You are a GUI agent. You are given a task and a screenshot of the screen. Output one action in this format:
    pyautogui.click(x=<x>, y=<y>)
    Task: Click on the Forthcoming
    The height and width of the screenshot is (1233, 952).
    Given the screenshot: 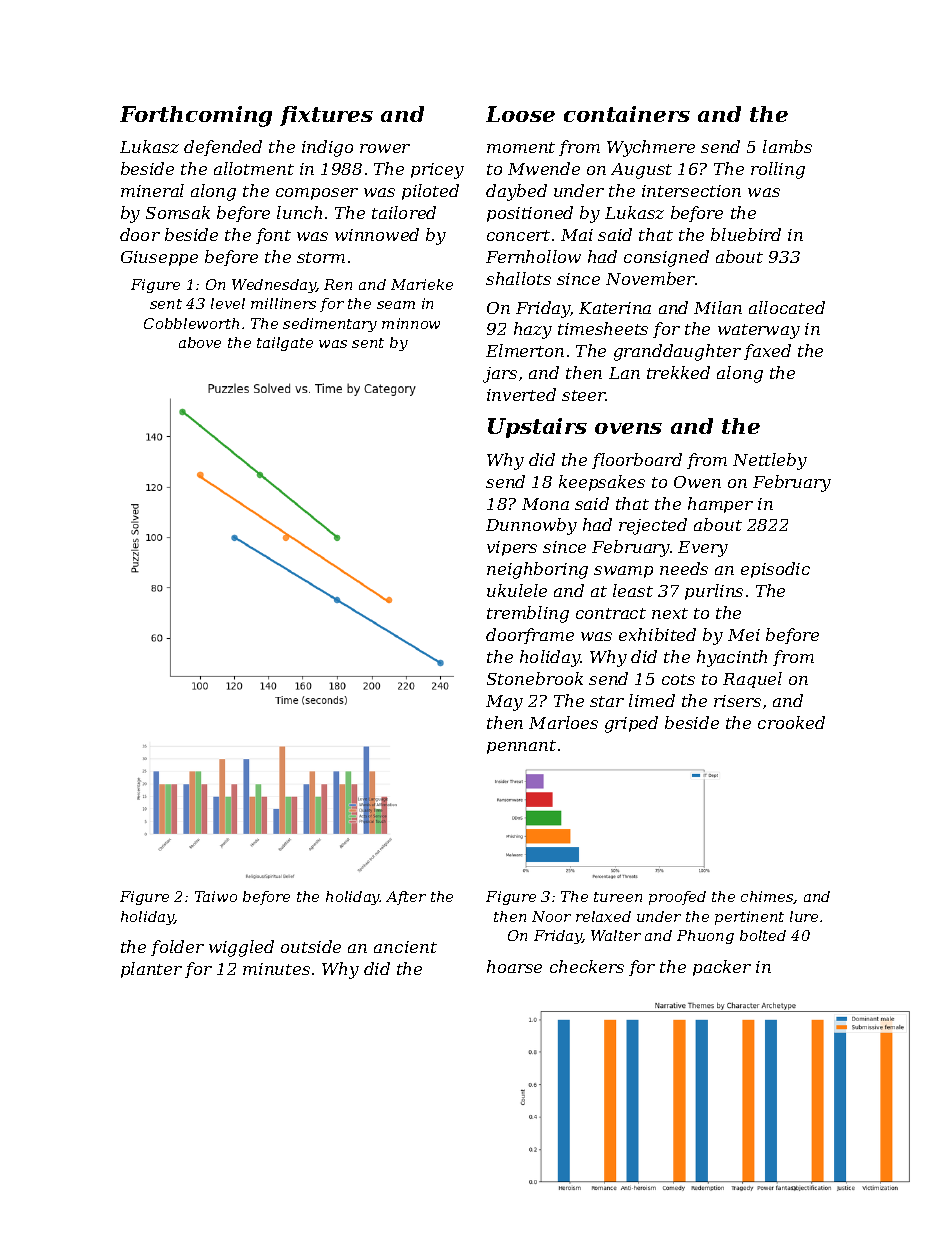 What is the action you would take?
    pyautogui.click(x=196, y=116)
